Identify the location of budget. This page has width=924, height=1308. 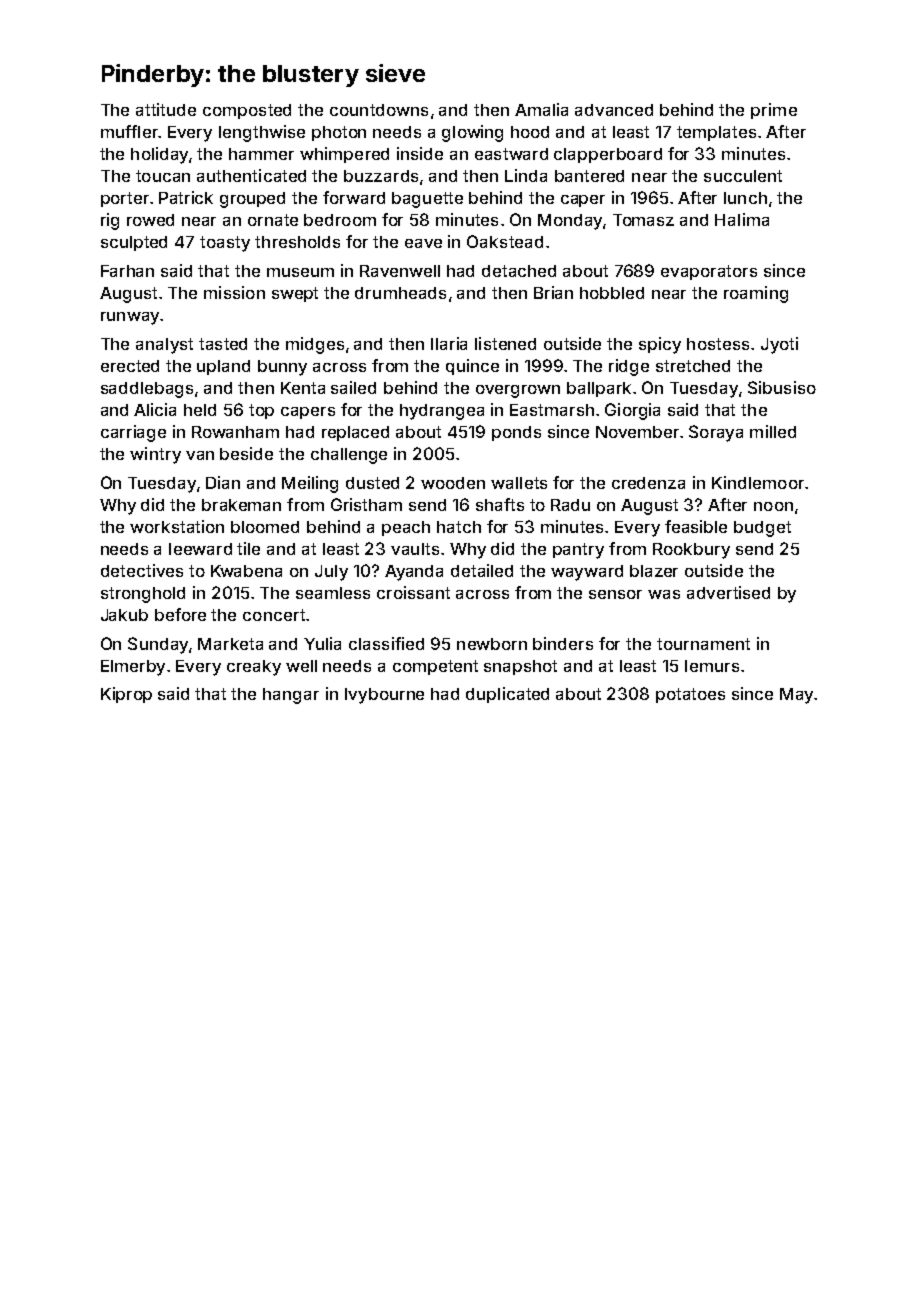
(762, 529).
